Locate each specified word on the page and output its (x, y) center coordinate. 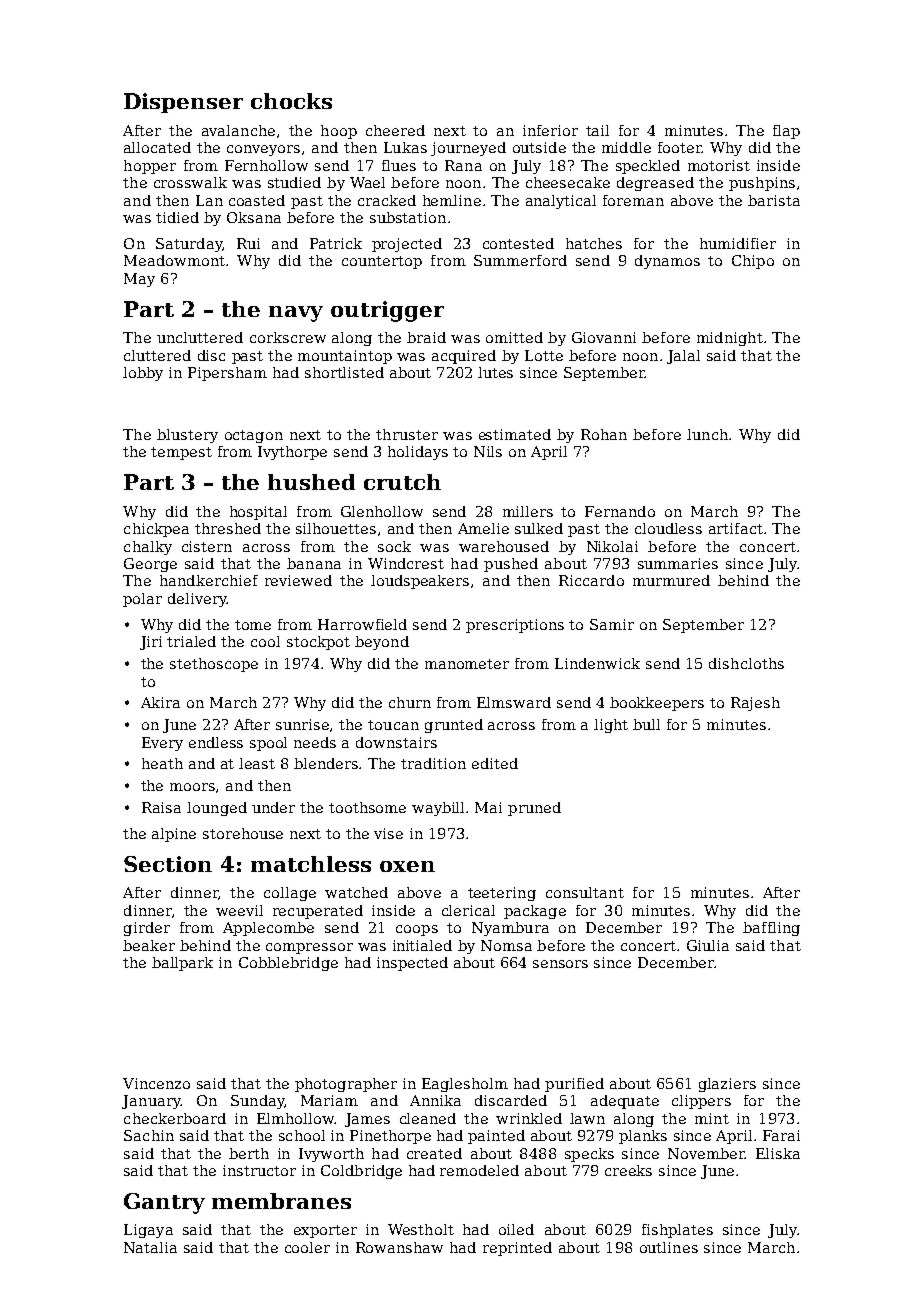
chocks (291, 101)
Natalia (150, 1247)
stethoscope (214, 665)
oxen (407, 866)
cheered (395, 130)
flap (786, 132)
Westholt (421, 1229)
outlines (669, 1247)
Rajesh (755, 704)
